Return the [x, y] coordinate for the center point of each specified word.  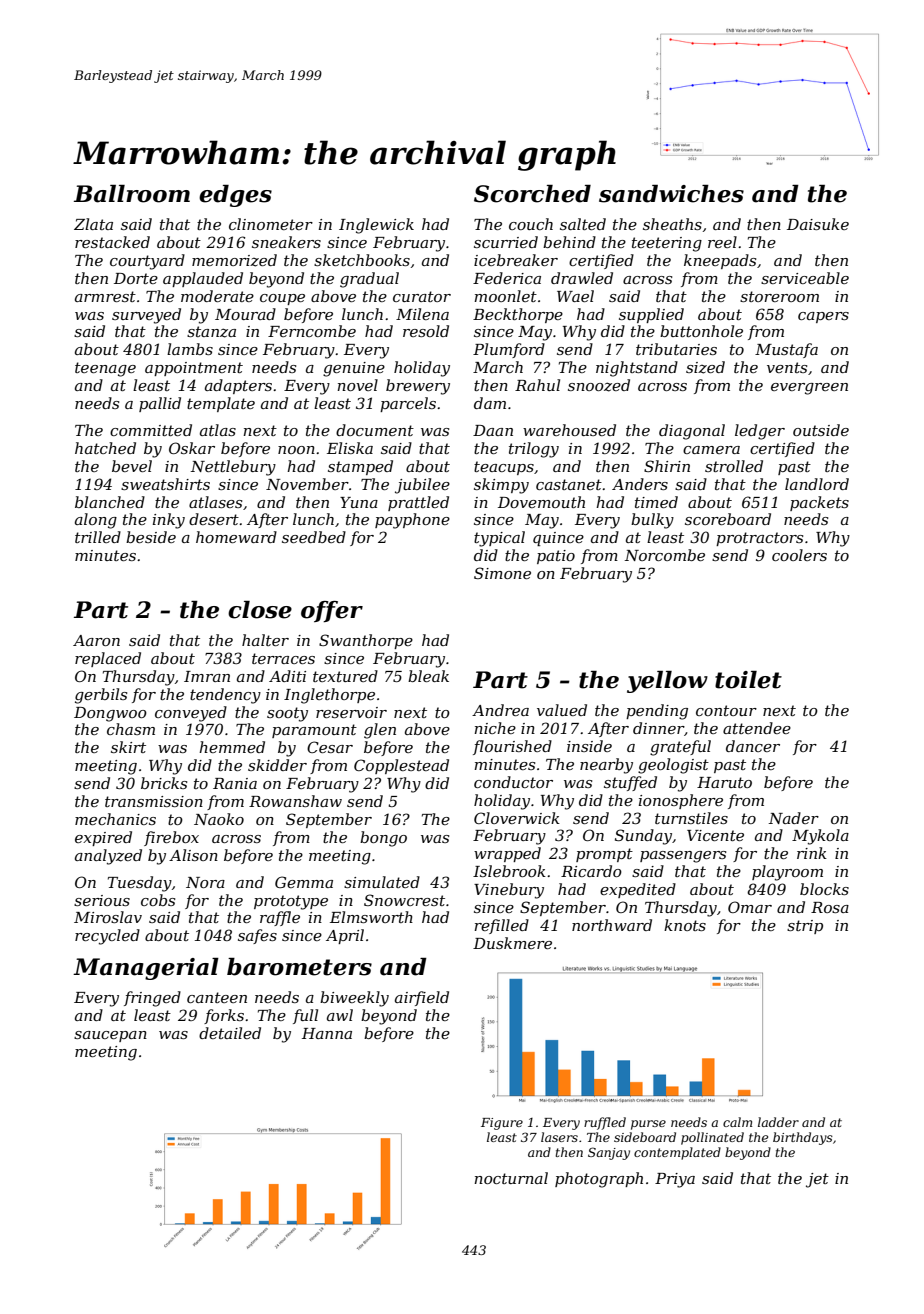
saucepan [110, 1036]
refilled [501, 926]
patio [556, 557]
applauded [203, 279]
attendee [757, 728]
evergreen [809, 389]
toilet [748, 680]
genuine [354, 369]
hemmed [232, 747]
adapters [238, 386]
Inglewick [376, 226]
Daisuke [818, 224]
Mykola [820, 837]
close [260, 610]
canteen [217, 997]
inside [589, 746]
